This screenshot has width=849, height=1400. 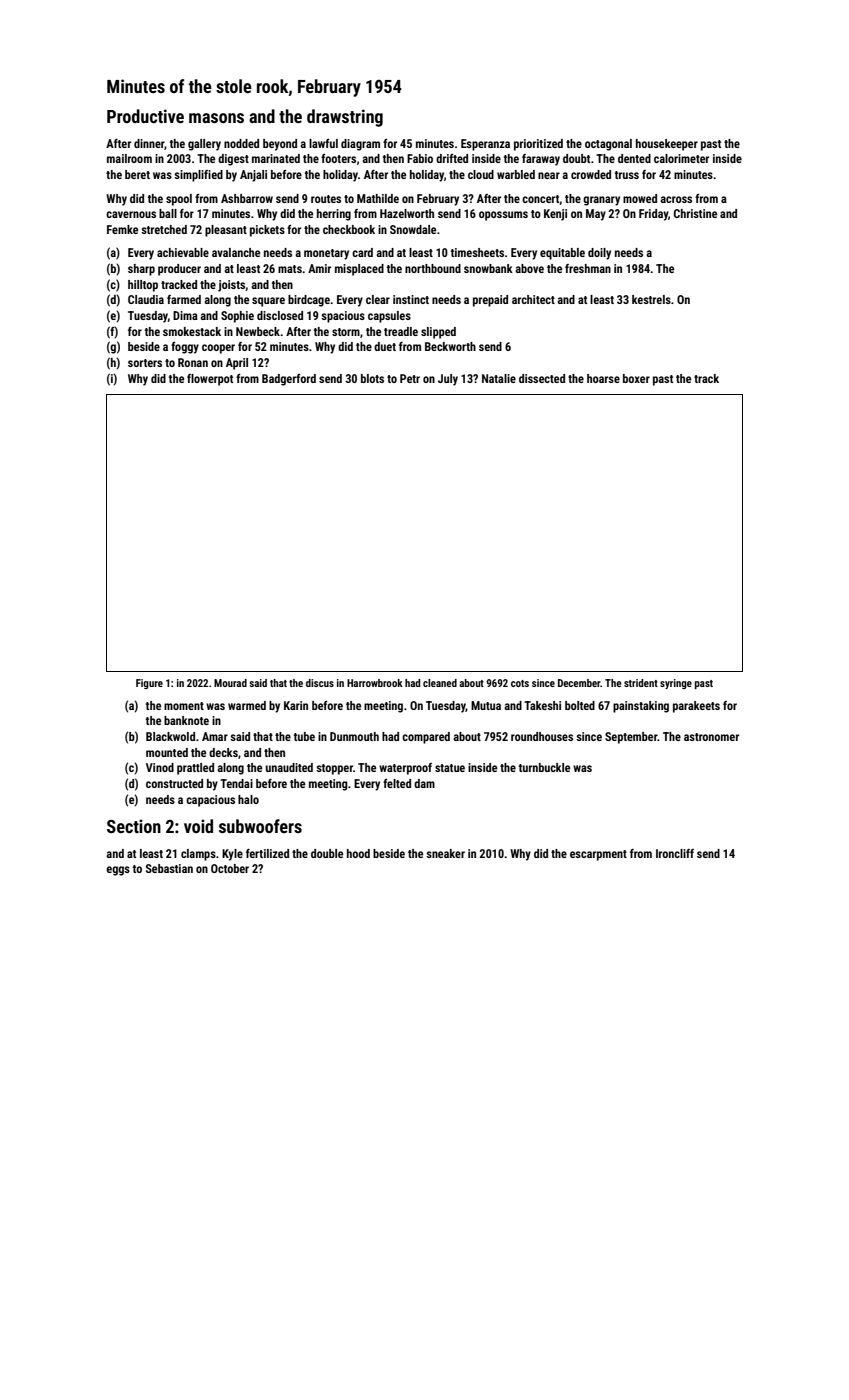 I want to click on boxer, so click(x=636, y=378).
